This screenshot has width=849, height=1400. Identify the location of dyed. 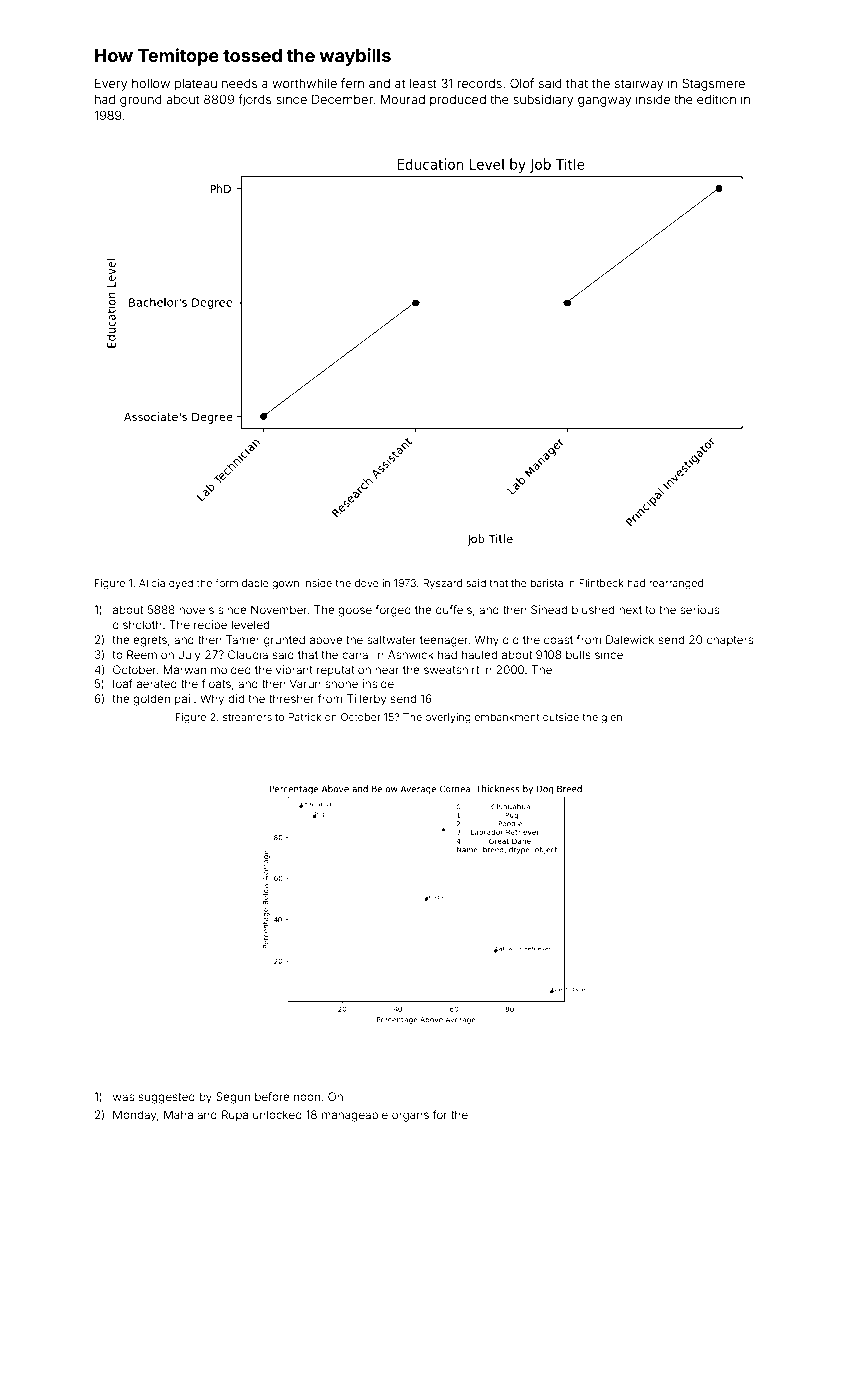
(181, 584).
